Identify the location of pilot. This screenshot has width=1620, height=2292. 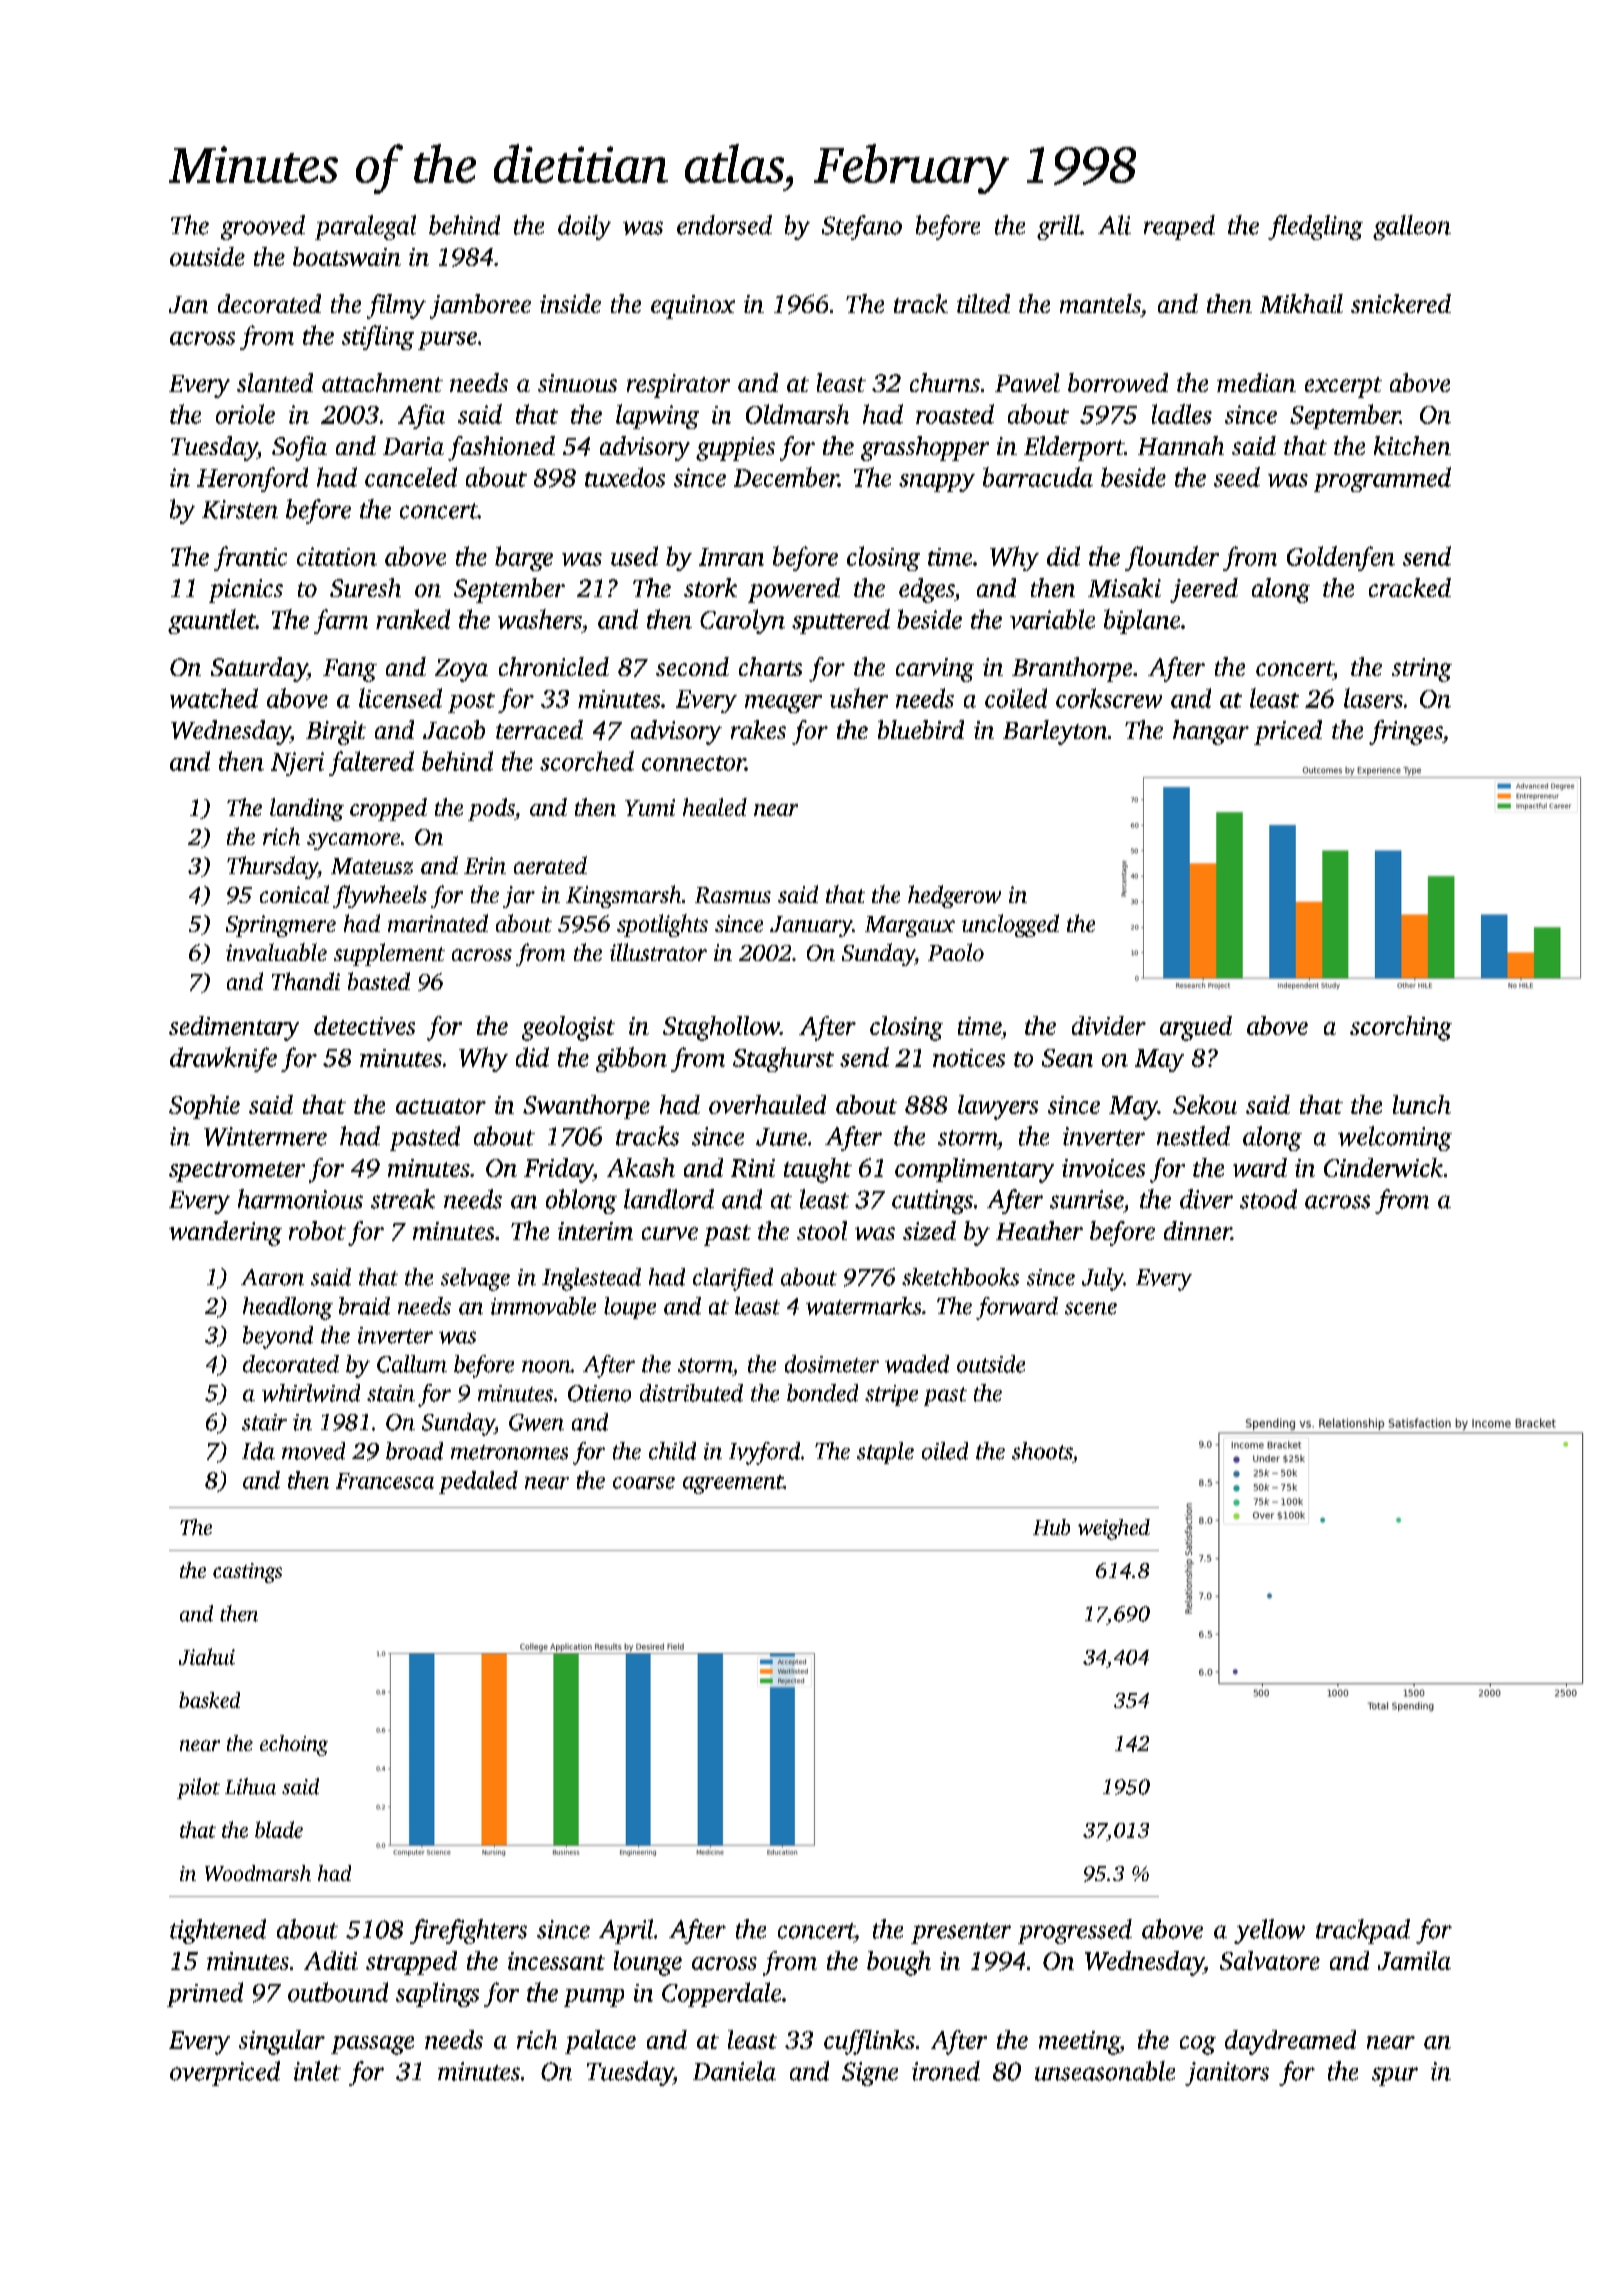
(198, 1788).
